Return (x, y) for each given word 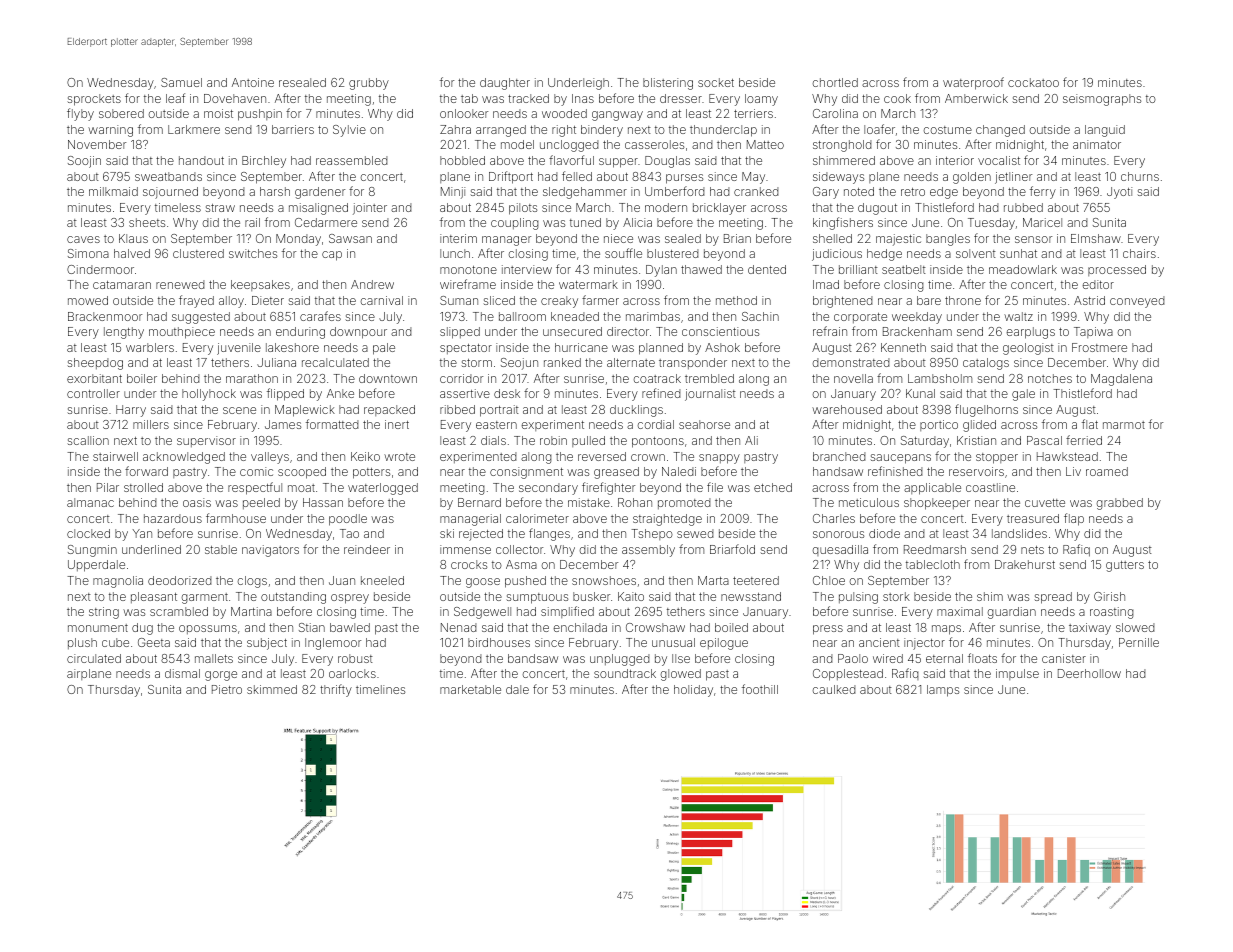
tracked (528, 98)
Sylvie (349, 131)
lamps (943, 691)
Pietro (227, 689)
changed (1000, 131)
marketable (470, 689)
